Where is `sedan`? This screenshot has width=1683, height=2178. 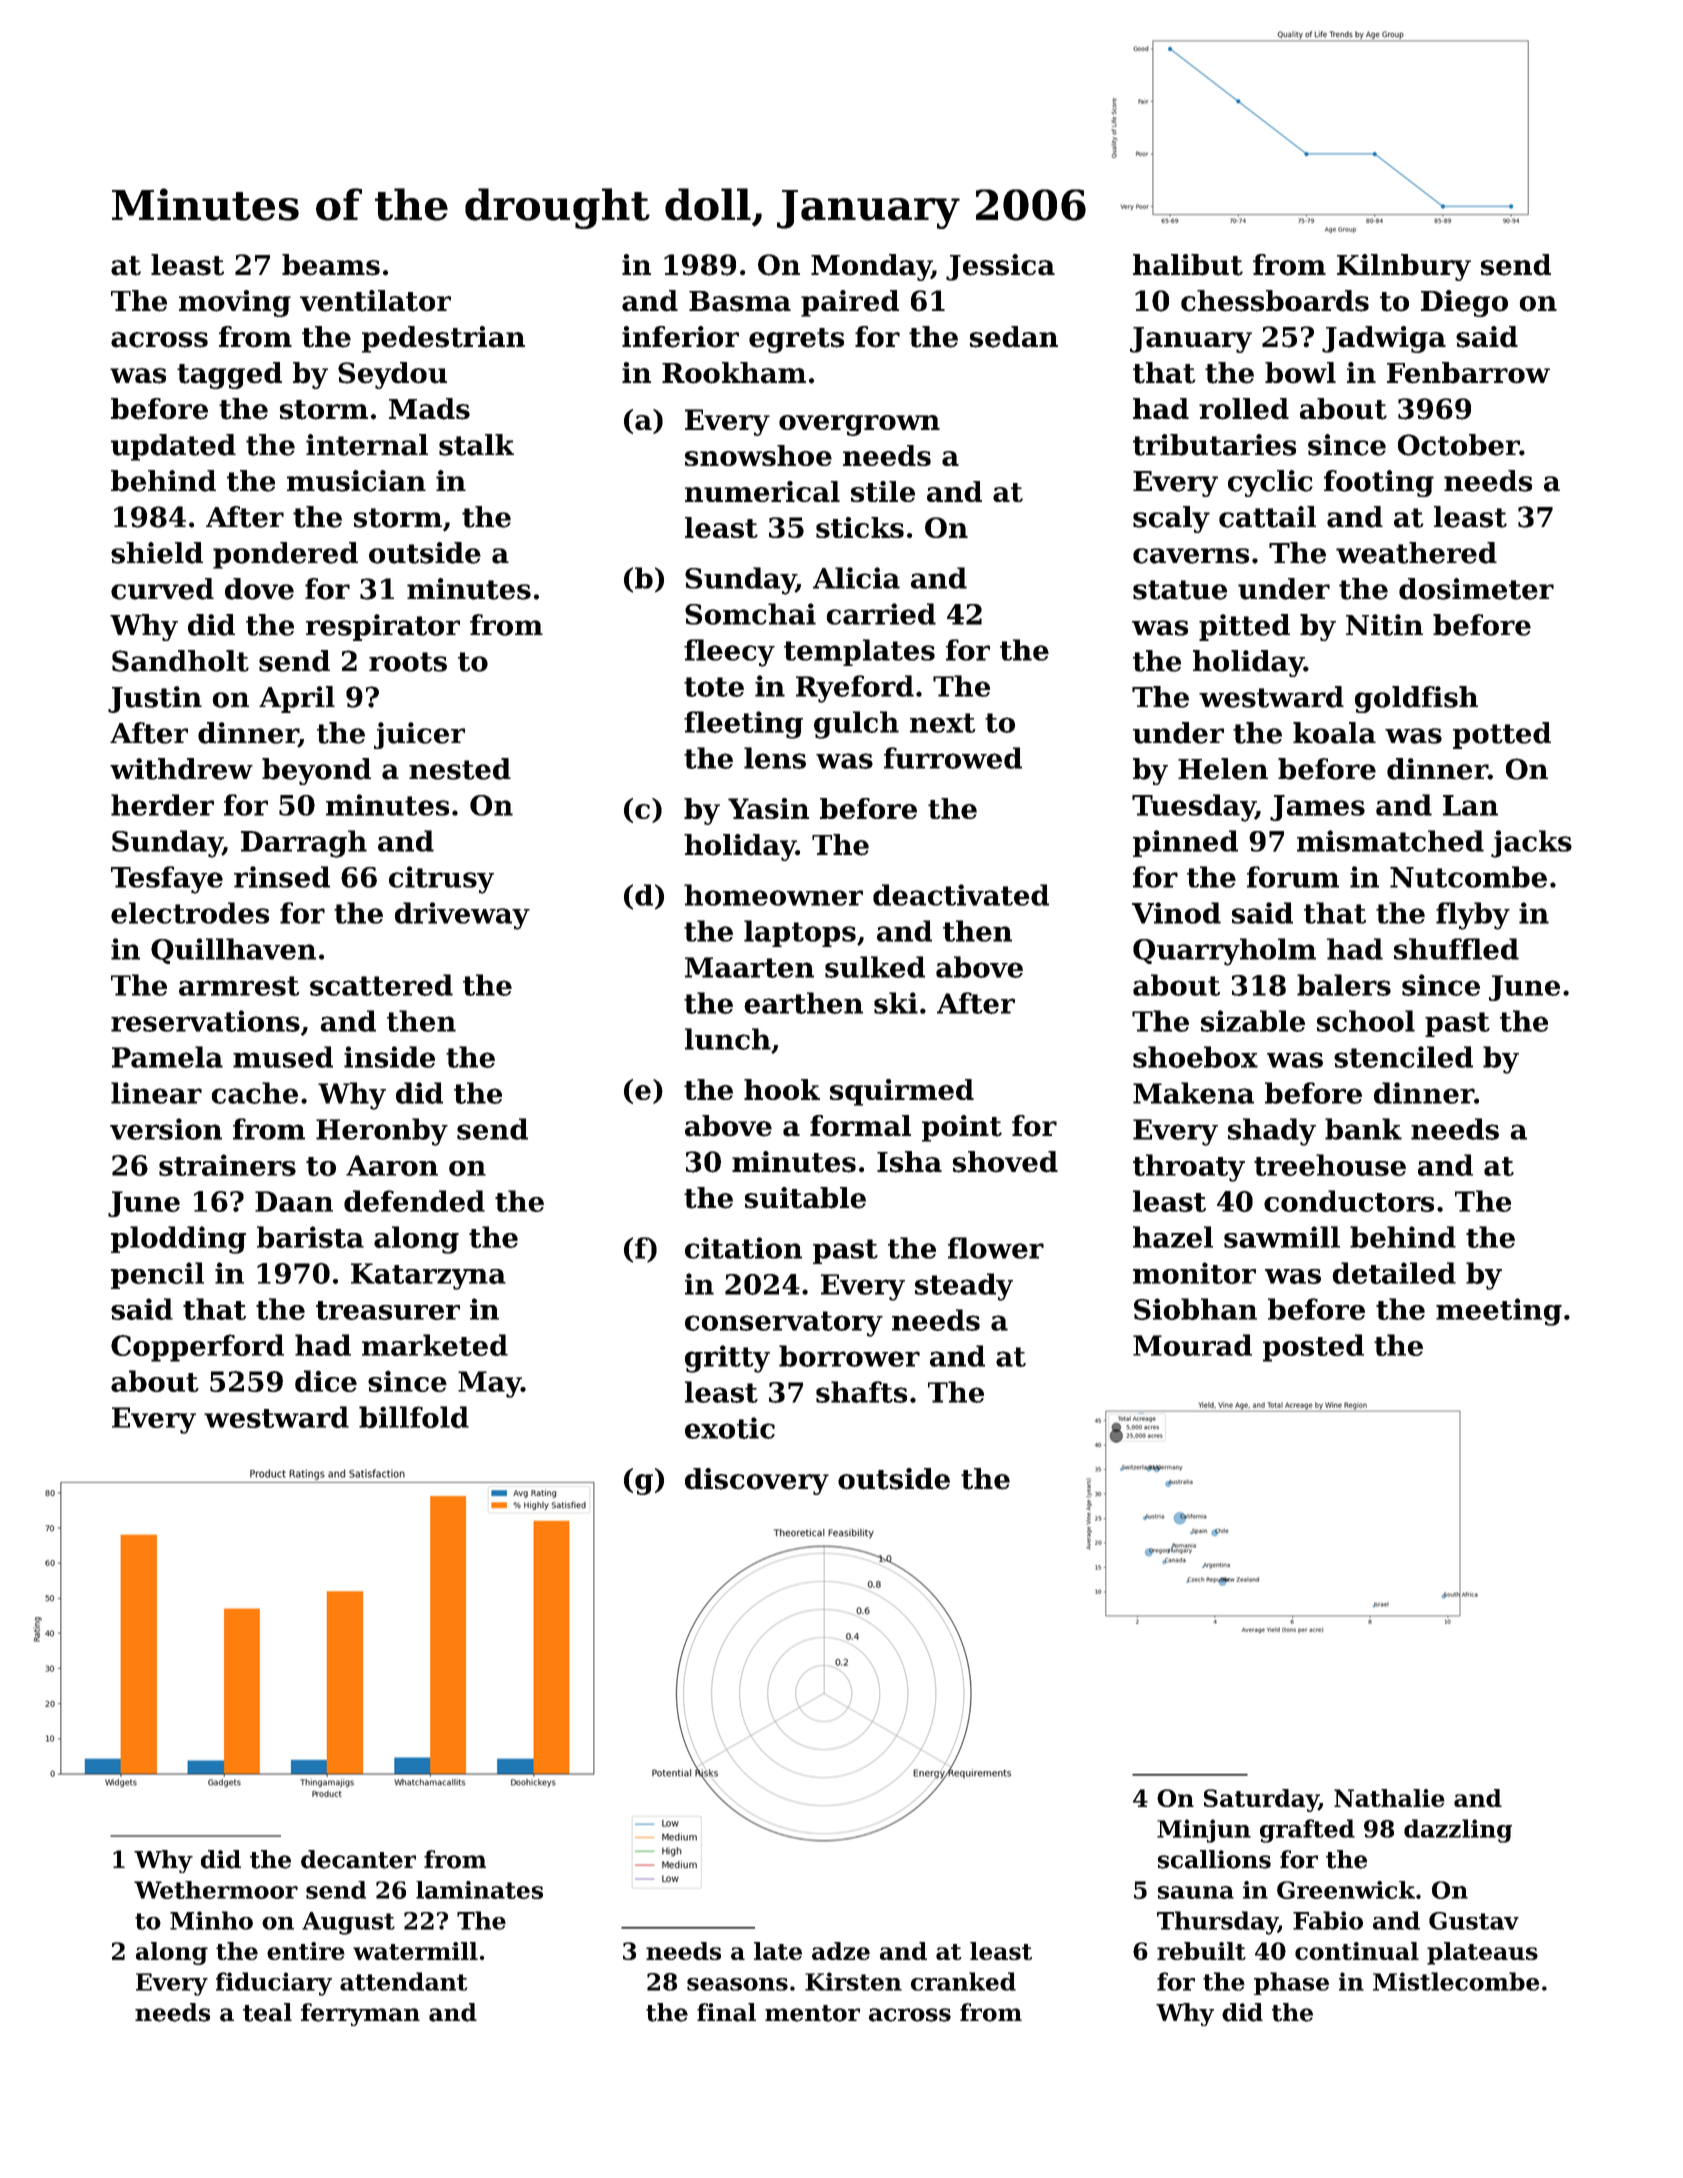
sedan is located at coordinates (1014, 337).
